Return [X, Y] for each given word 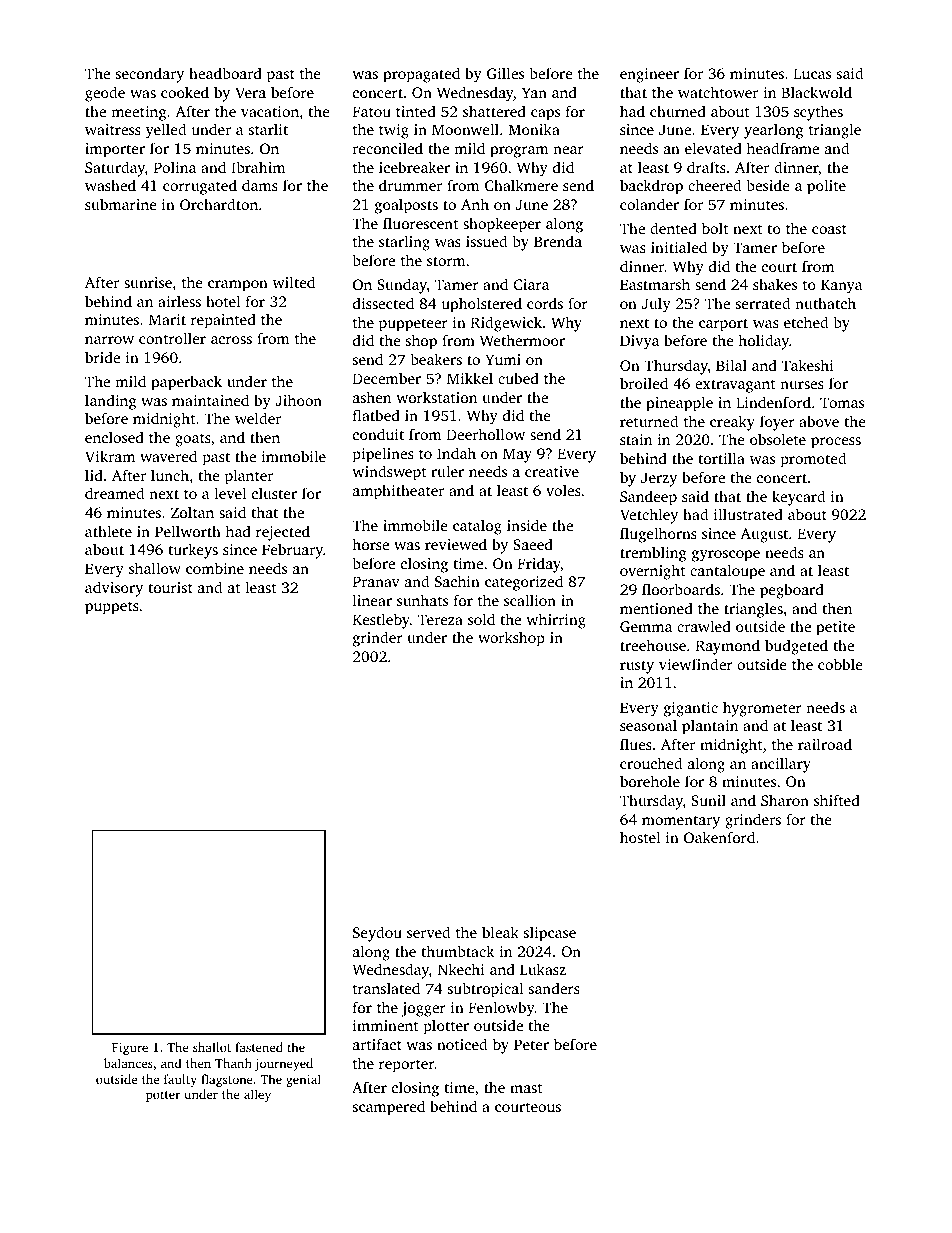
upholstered [482, 305]
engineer [649, 75]
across [231, 340]
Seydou [377, 934]
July [656, 305]
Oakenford [719, 837]
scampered [389, 1108]
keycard [798, 498]
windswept [389, 473]
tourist [171, 587]
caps [545, 115]
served [428, 932]
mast [526, 1088]
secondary [150, 75]
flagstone [227, 1080]
